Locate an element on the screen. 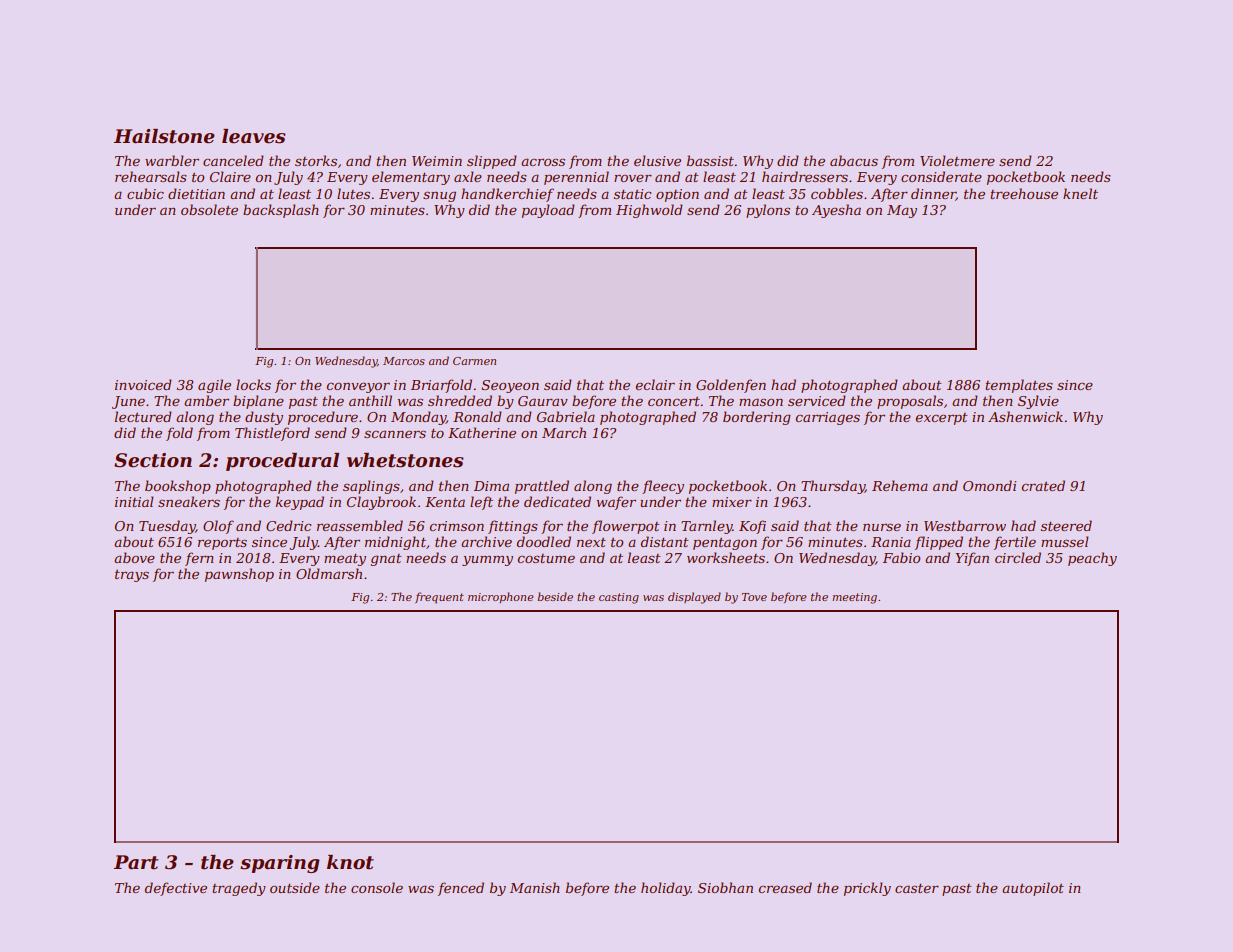  fenced is located at coordinates (461, 889).
